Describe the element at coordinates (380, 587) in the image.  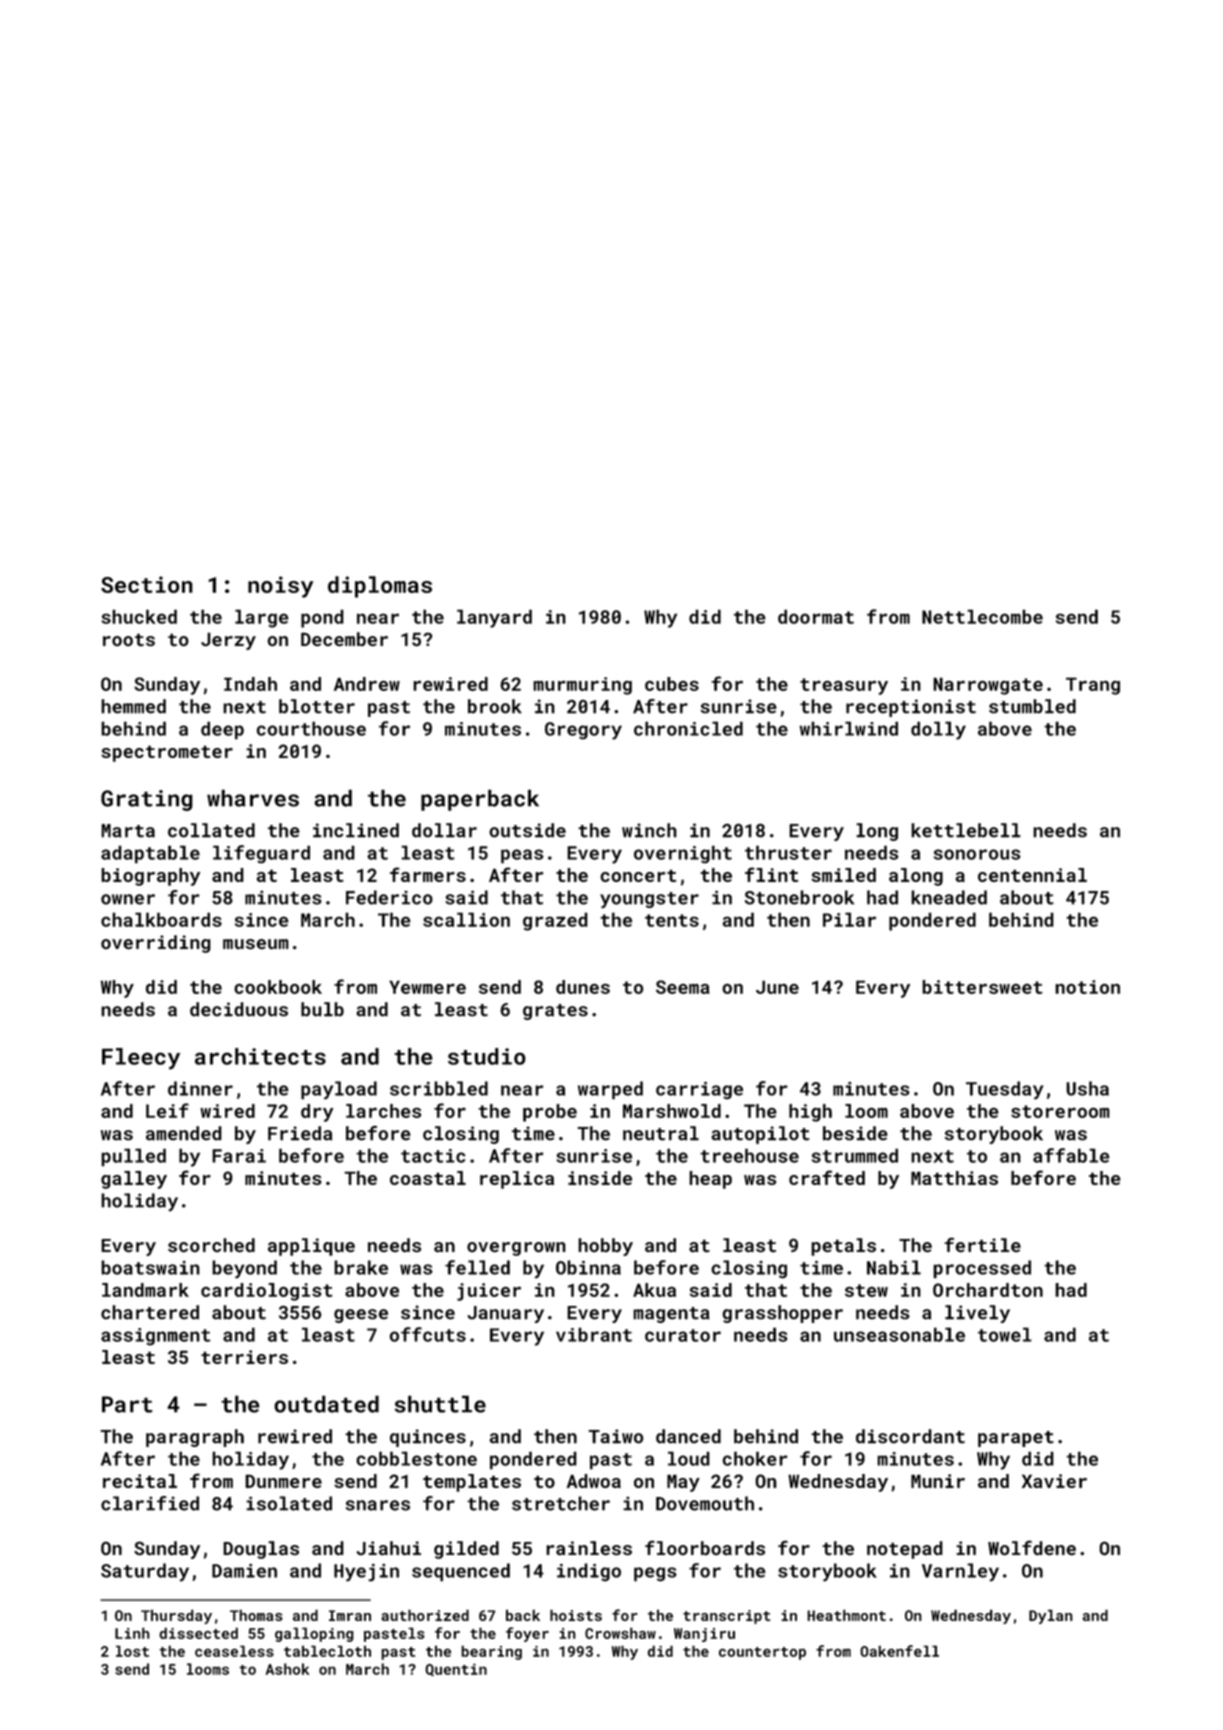
I see `diplomas` at that location.
